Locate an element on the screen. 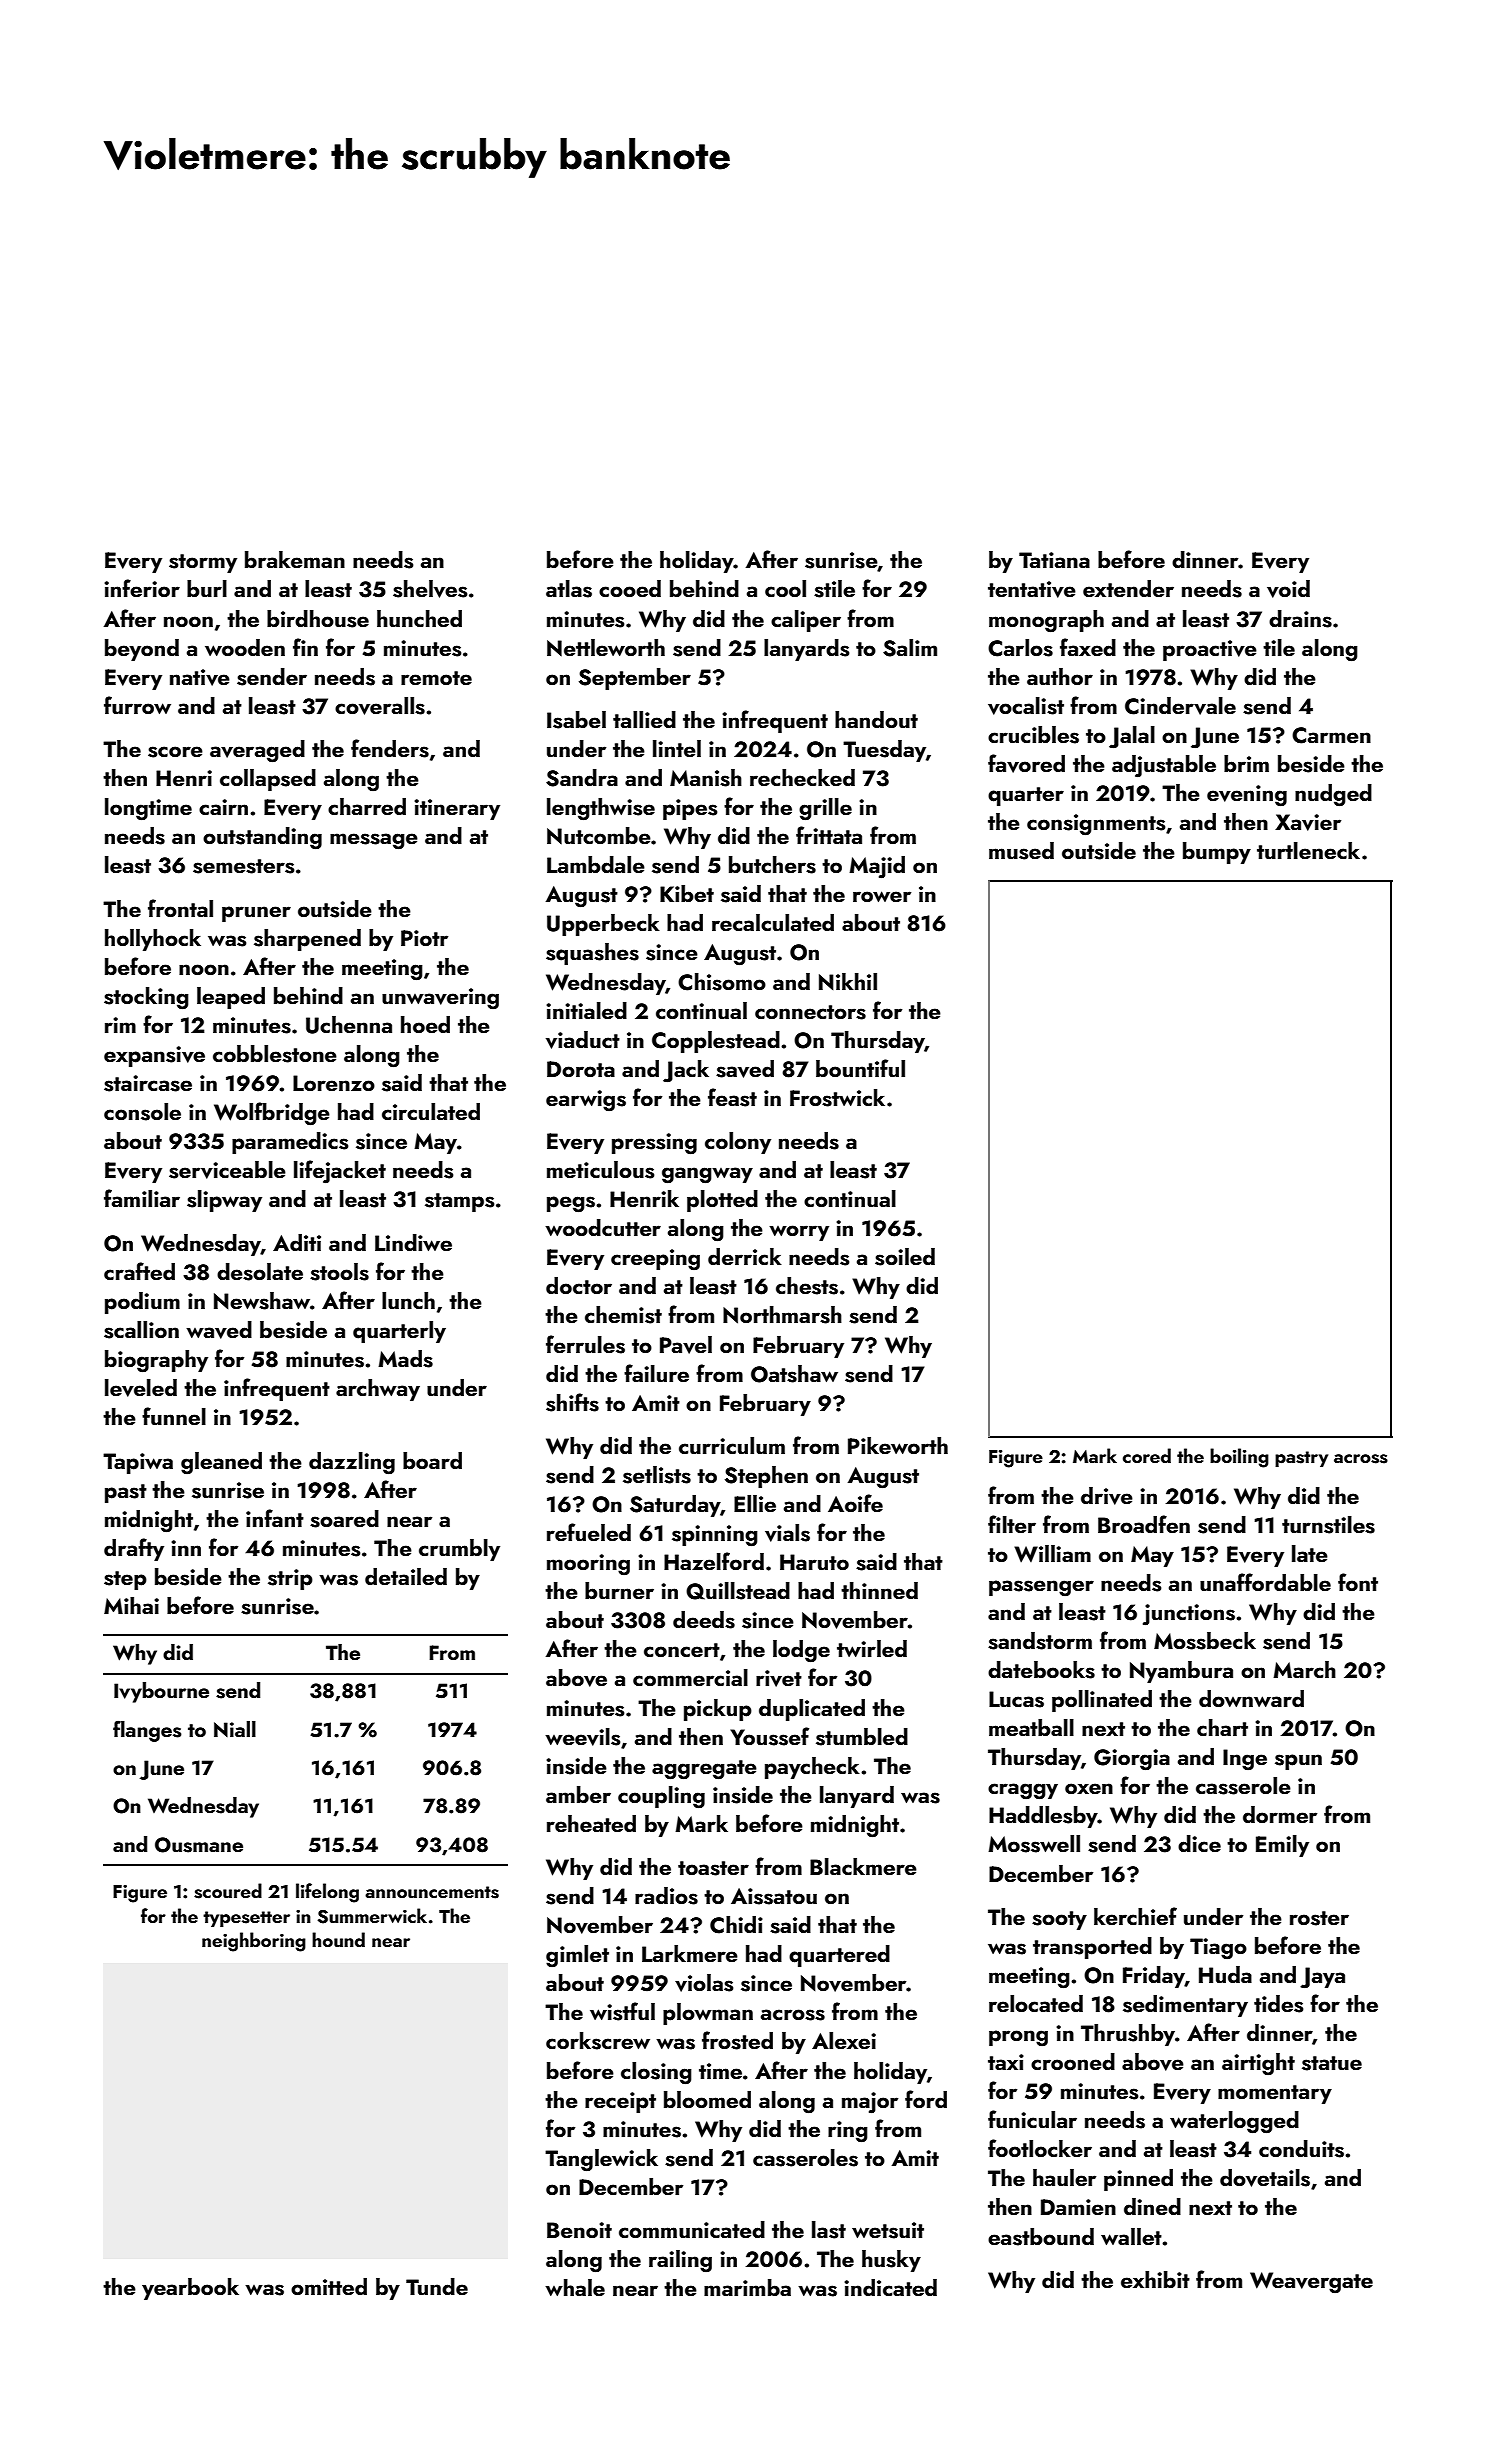  brakeman is located at coordinates (295, 559).
